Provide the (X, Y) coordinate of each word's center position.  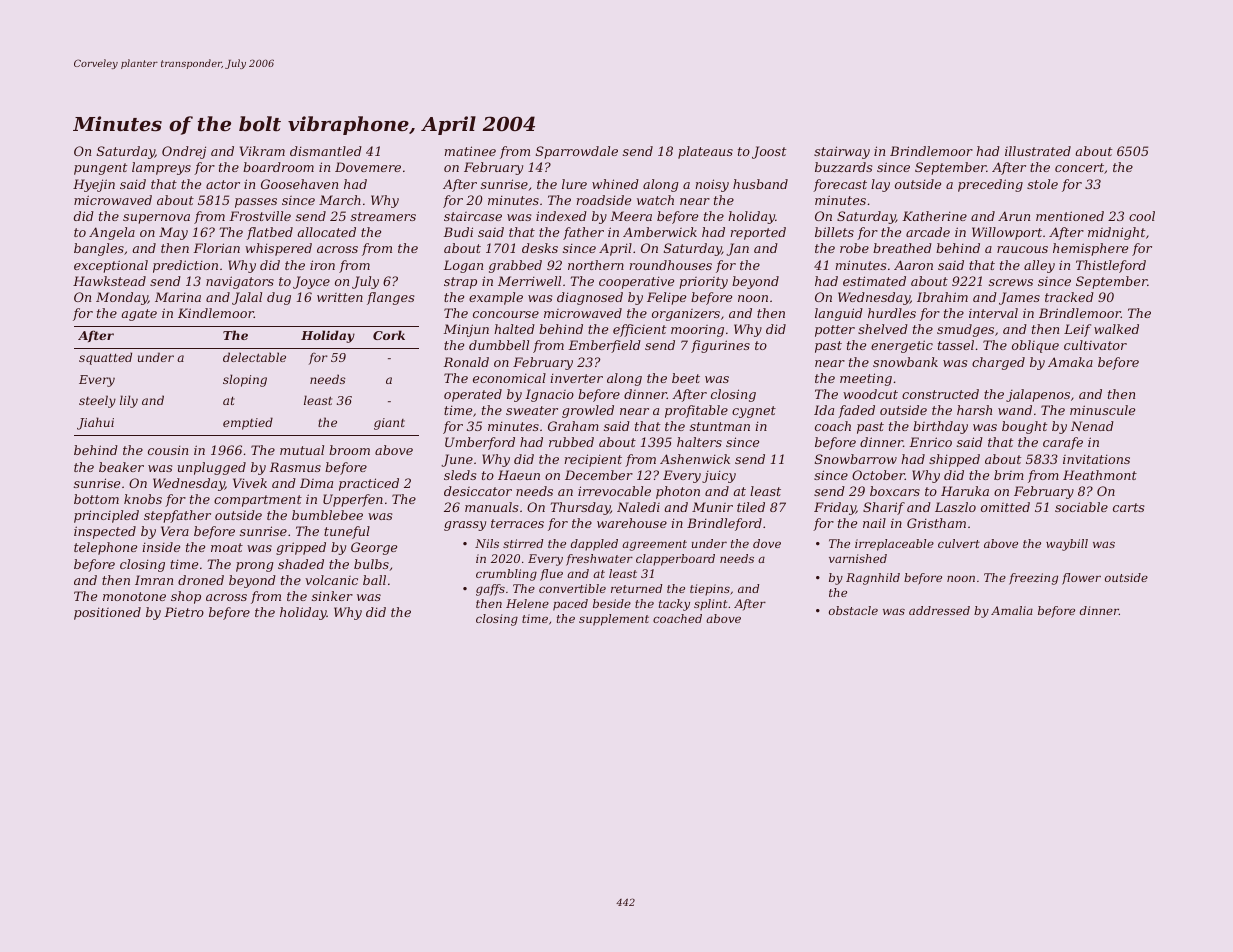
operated (473, 395)
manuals (491, 507)
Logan (463, 266)
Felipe (666, 298)
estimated (874, 281)
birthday (940, 427)
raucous (1022, 249)
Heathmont (1100, 475)
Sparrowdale (577, 152)
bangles (99, 249)
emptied (248, 423)
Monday (122, 298)
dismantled (326, 151)
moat (227, 547)
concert (1079, 167)
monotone (134, 596)
